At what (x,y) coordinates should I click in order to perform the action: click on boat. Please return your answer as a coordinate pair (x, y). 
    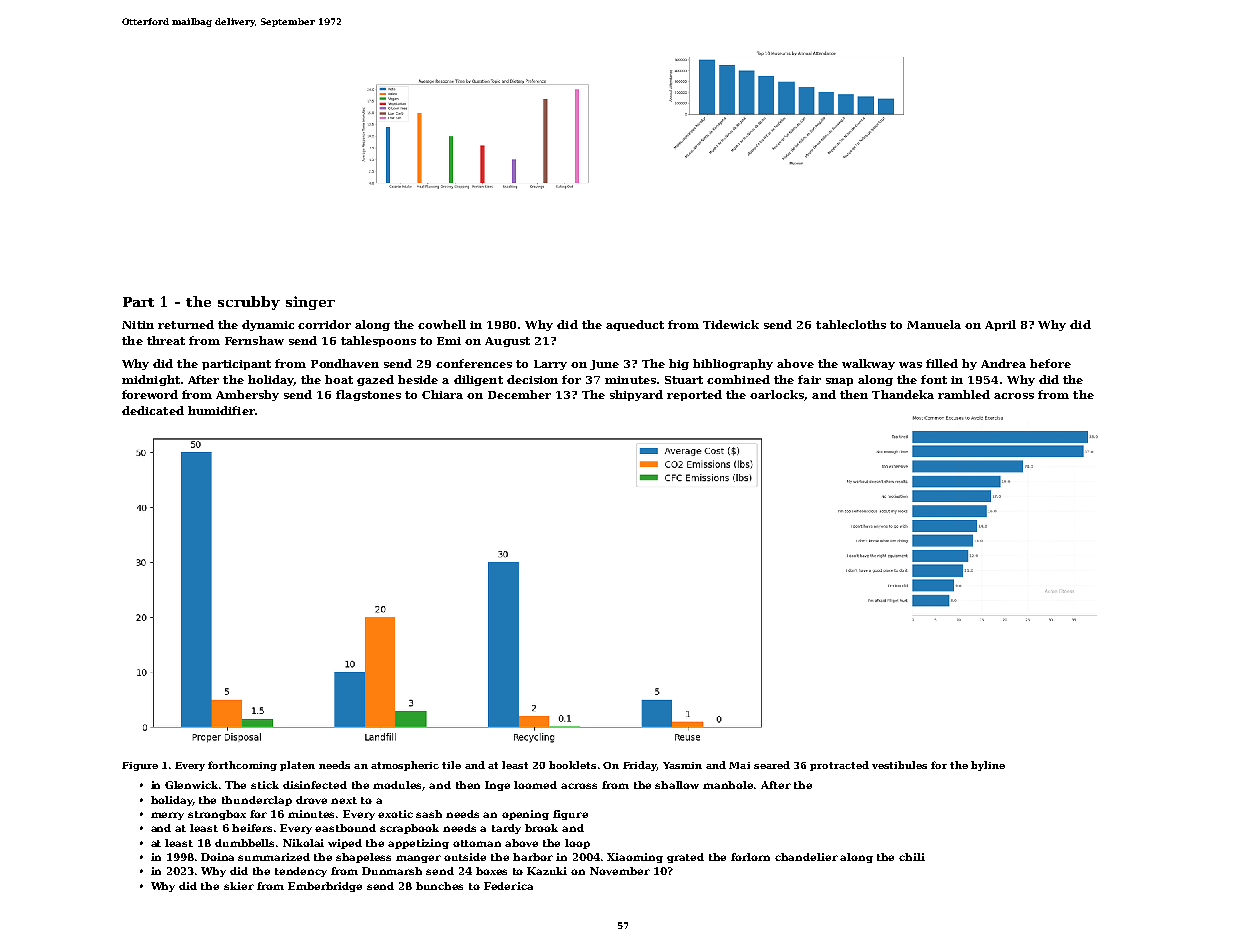
    Looking at the image, I should click on (339, 379).
